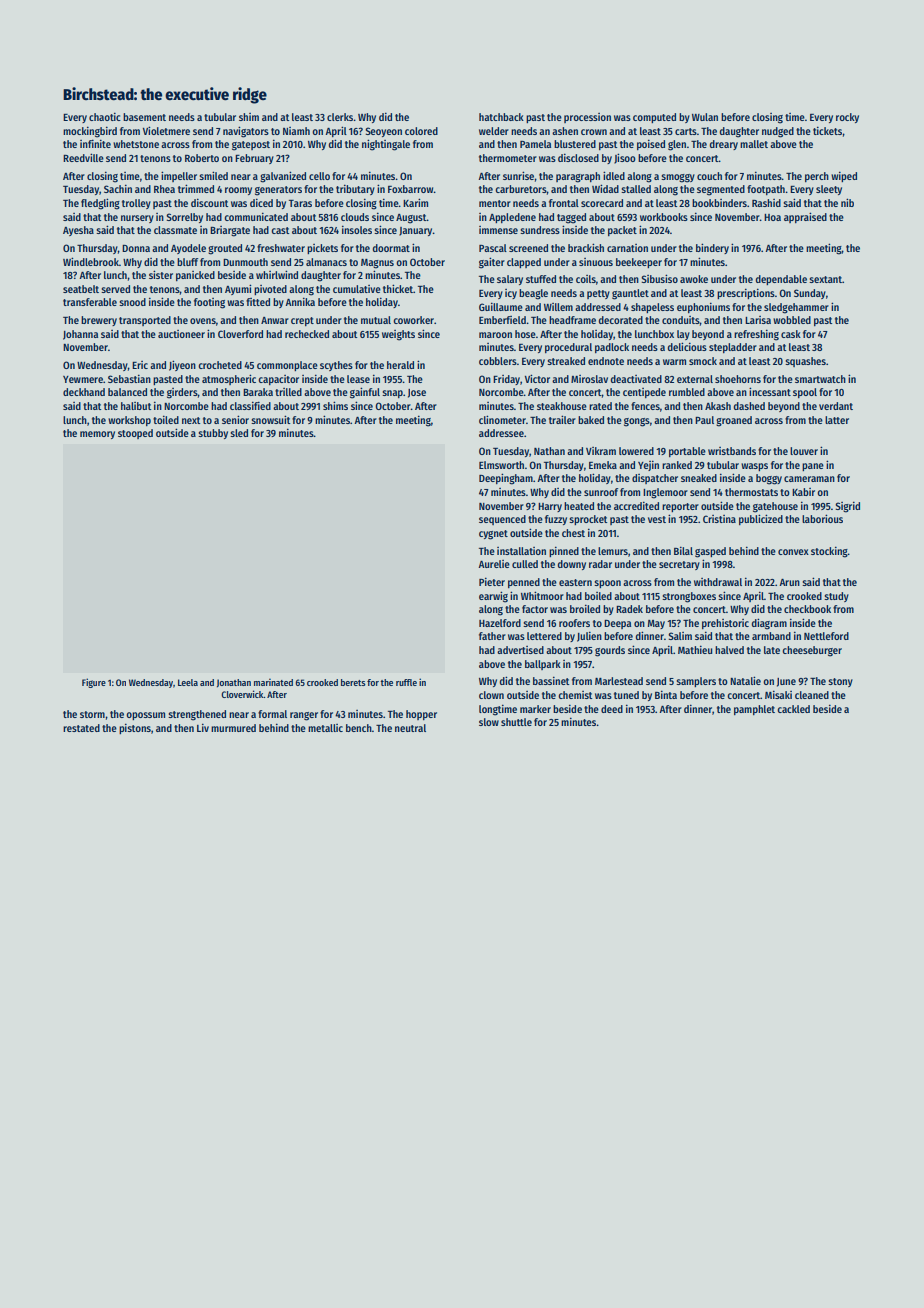 This screenshot has width=924, height=1308. Describe the element at coordinates (340, 117) in the screenshot. I see `clerks` at that location.
